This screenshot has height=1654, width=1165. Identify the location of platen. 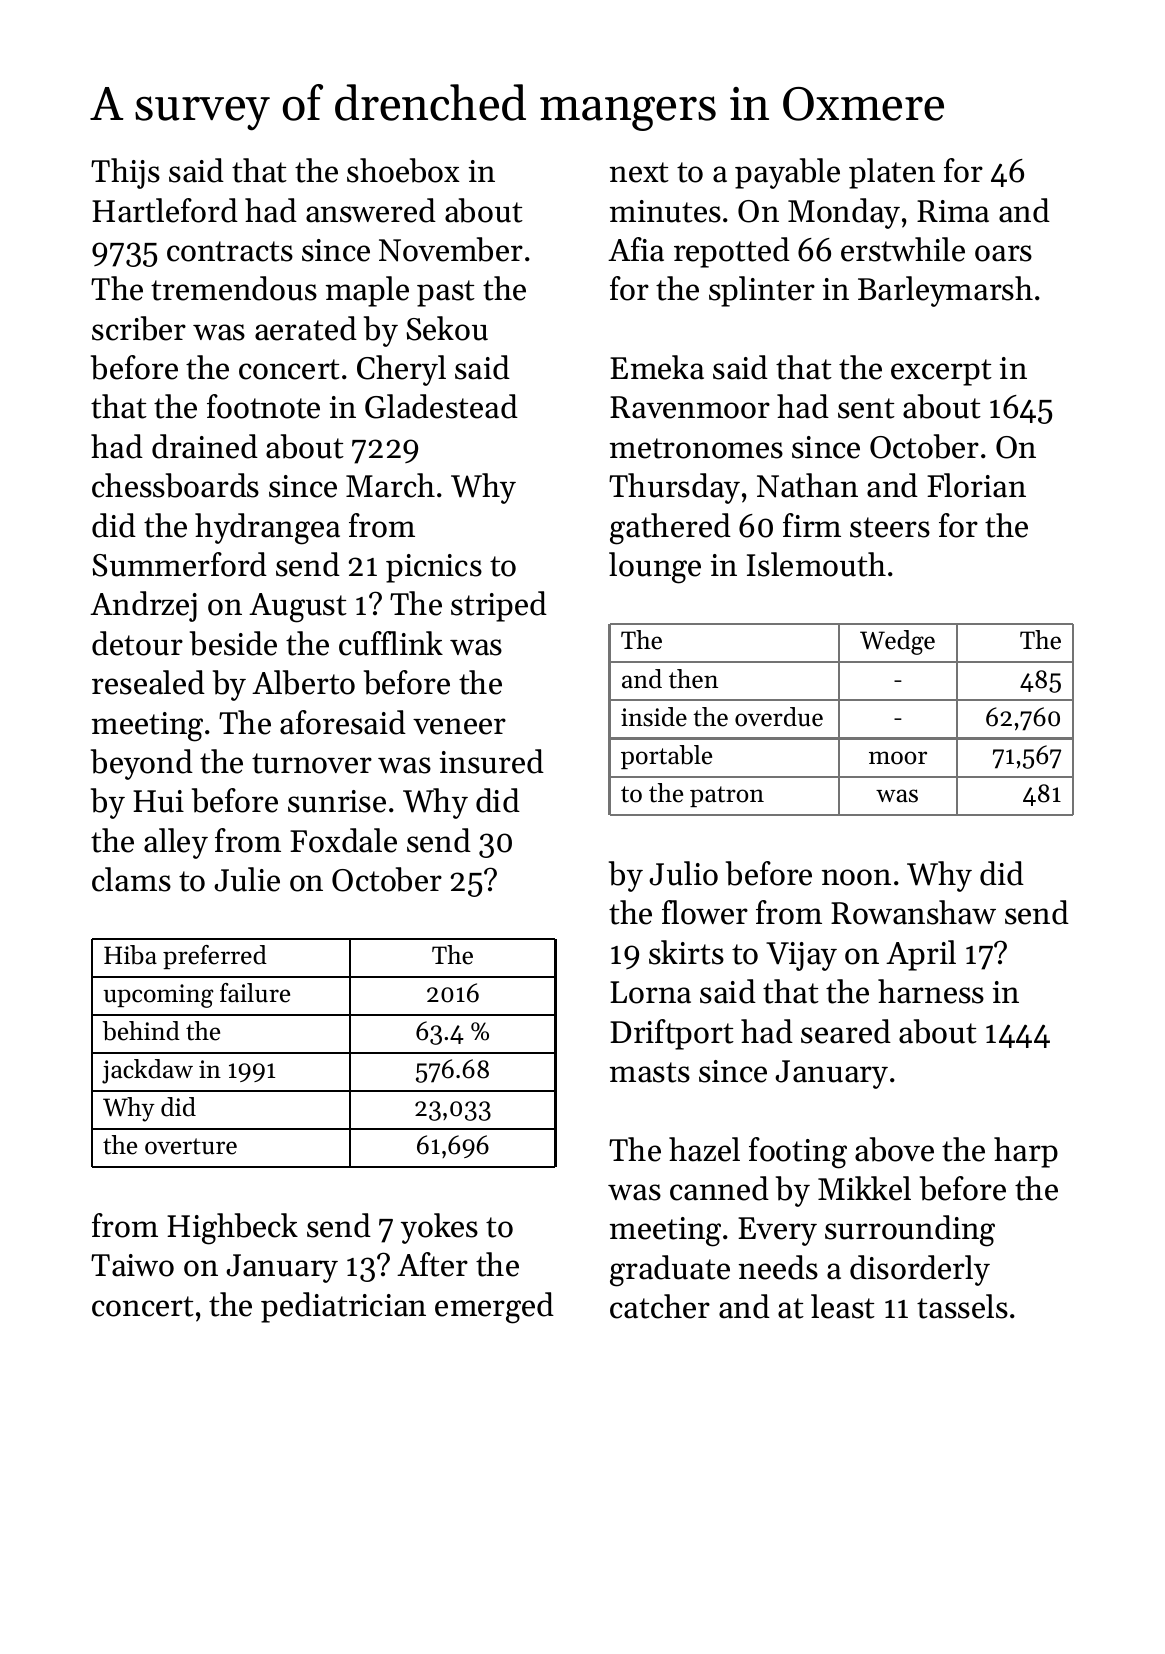
(892, 173).
